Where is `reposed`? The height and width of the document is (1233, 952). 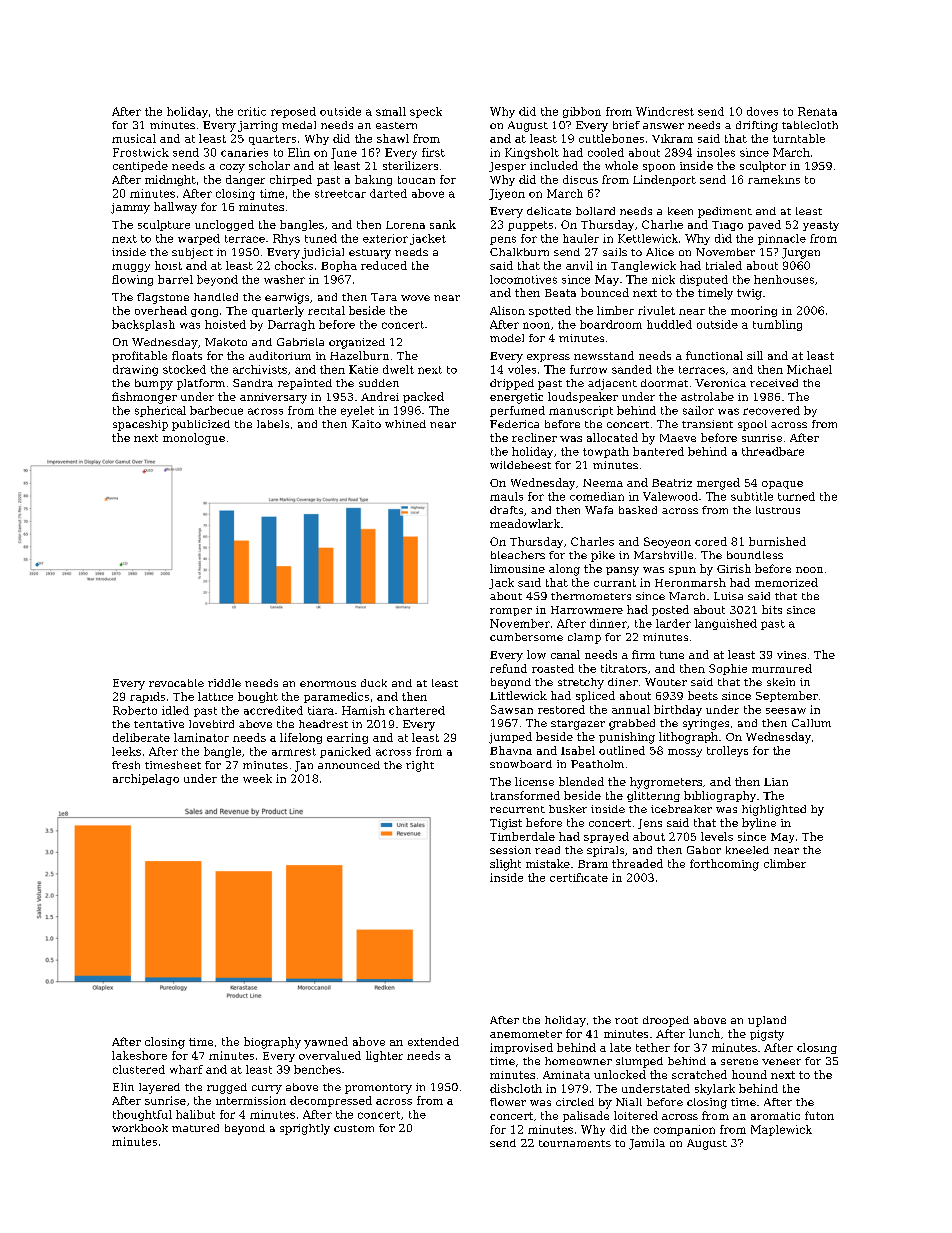
reposed is located at coordinates (293, 112).
